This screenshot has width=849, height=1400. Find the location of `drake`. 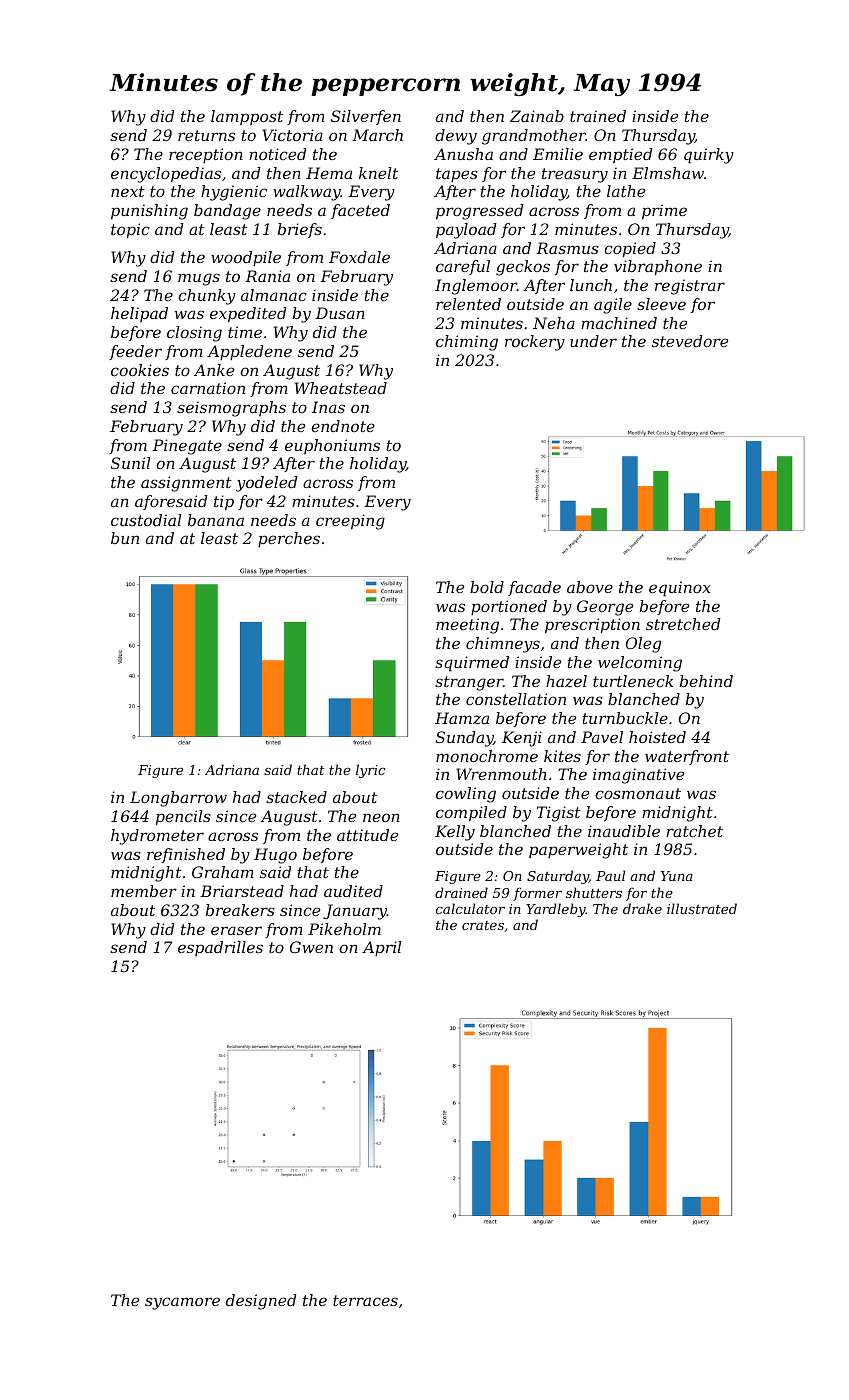

drake is located at coordinates (642, 908).
